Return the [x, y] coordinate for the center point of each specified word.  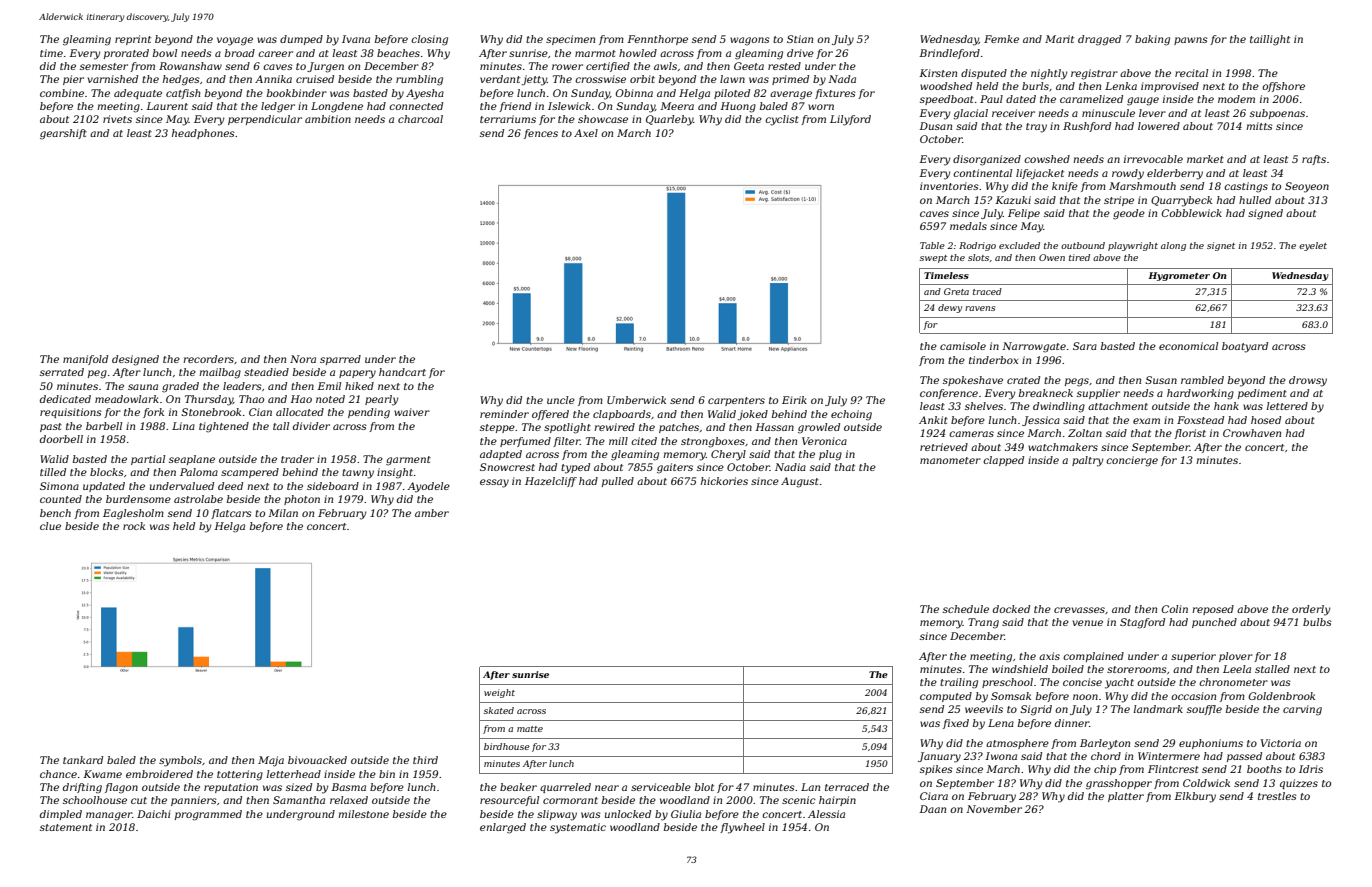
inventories [949, 186]
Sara [1085, 346]
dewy [950, 308]
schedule [966, 609]
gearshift [63, 134]
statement [66, 827]
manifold [85, 360]
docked [1011, 609]
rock [134, 526]
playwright [1133, 246]
